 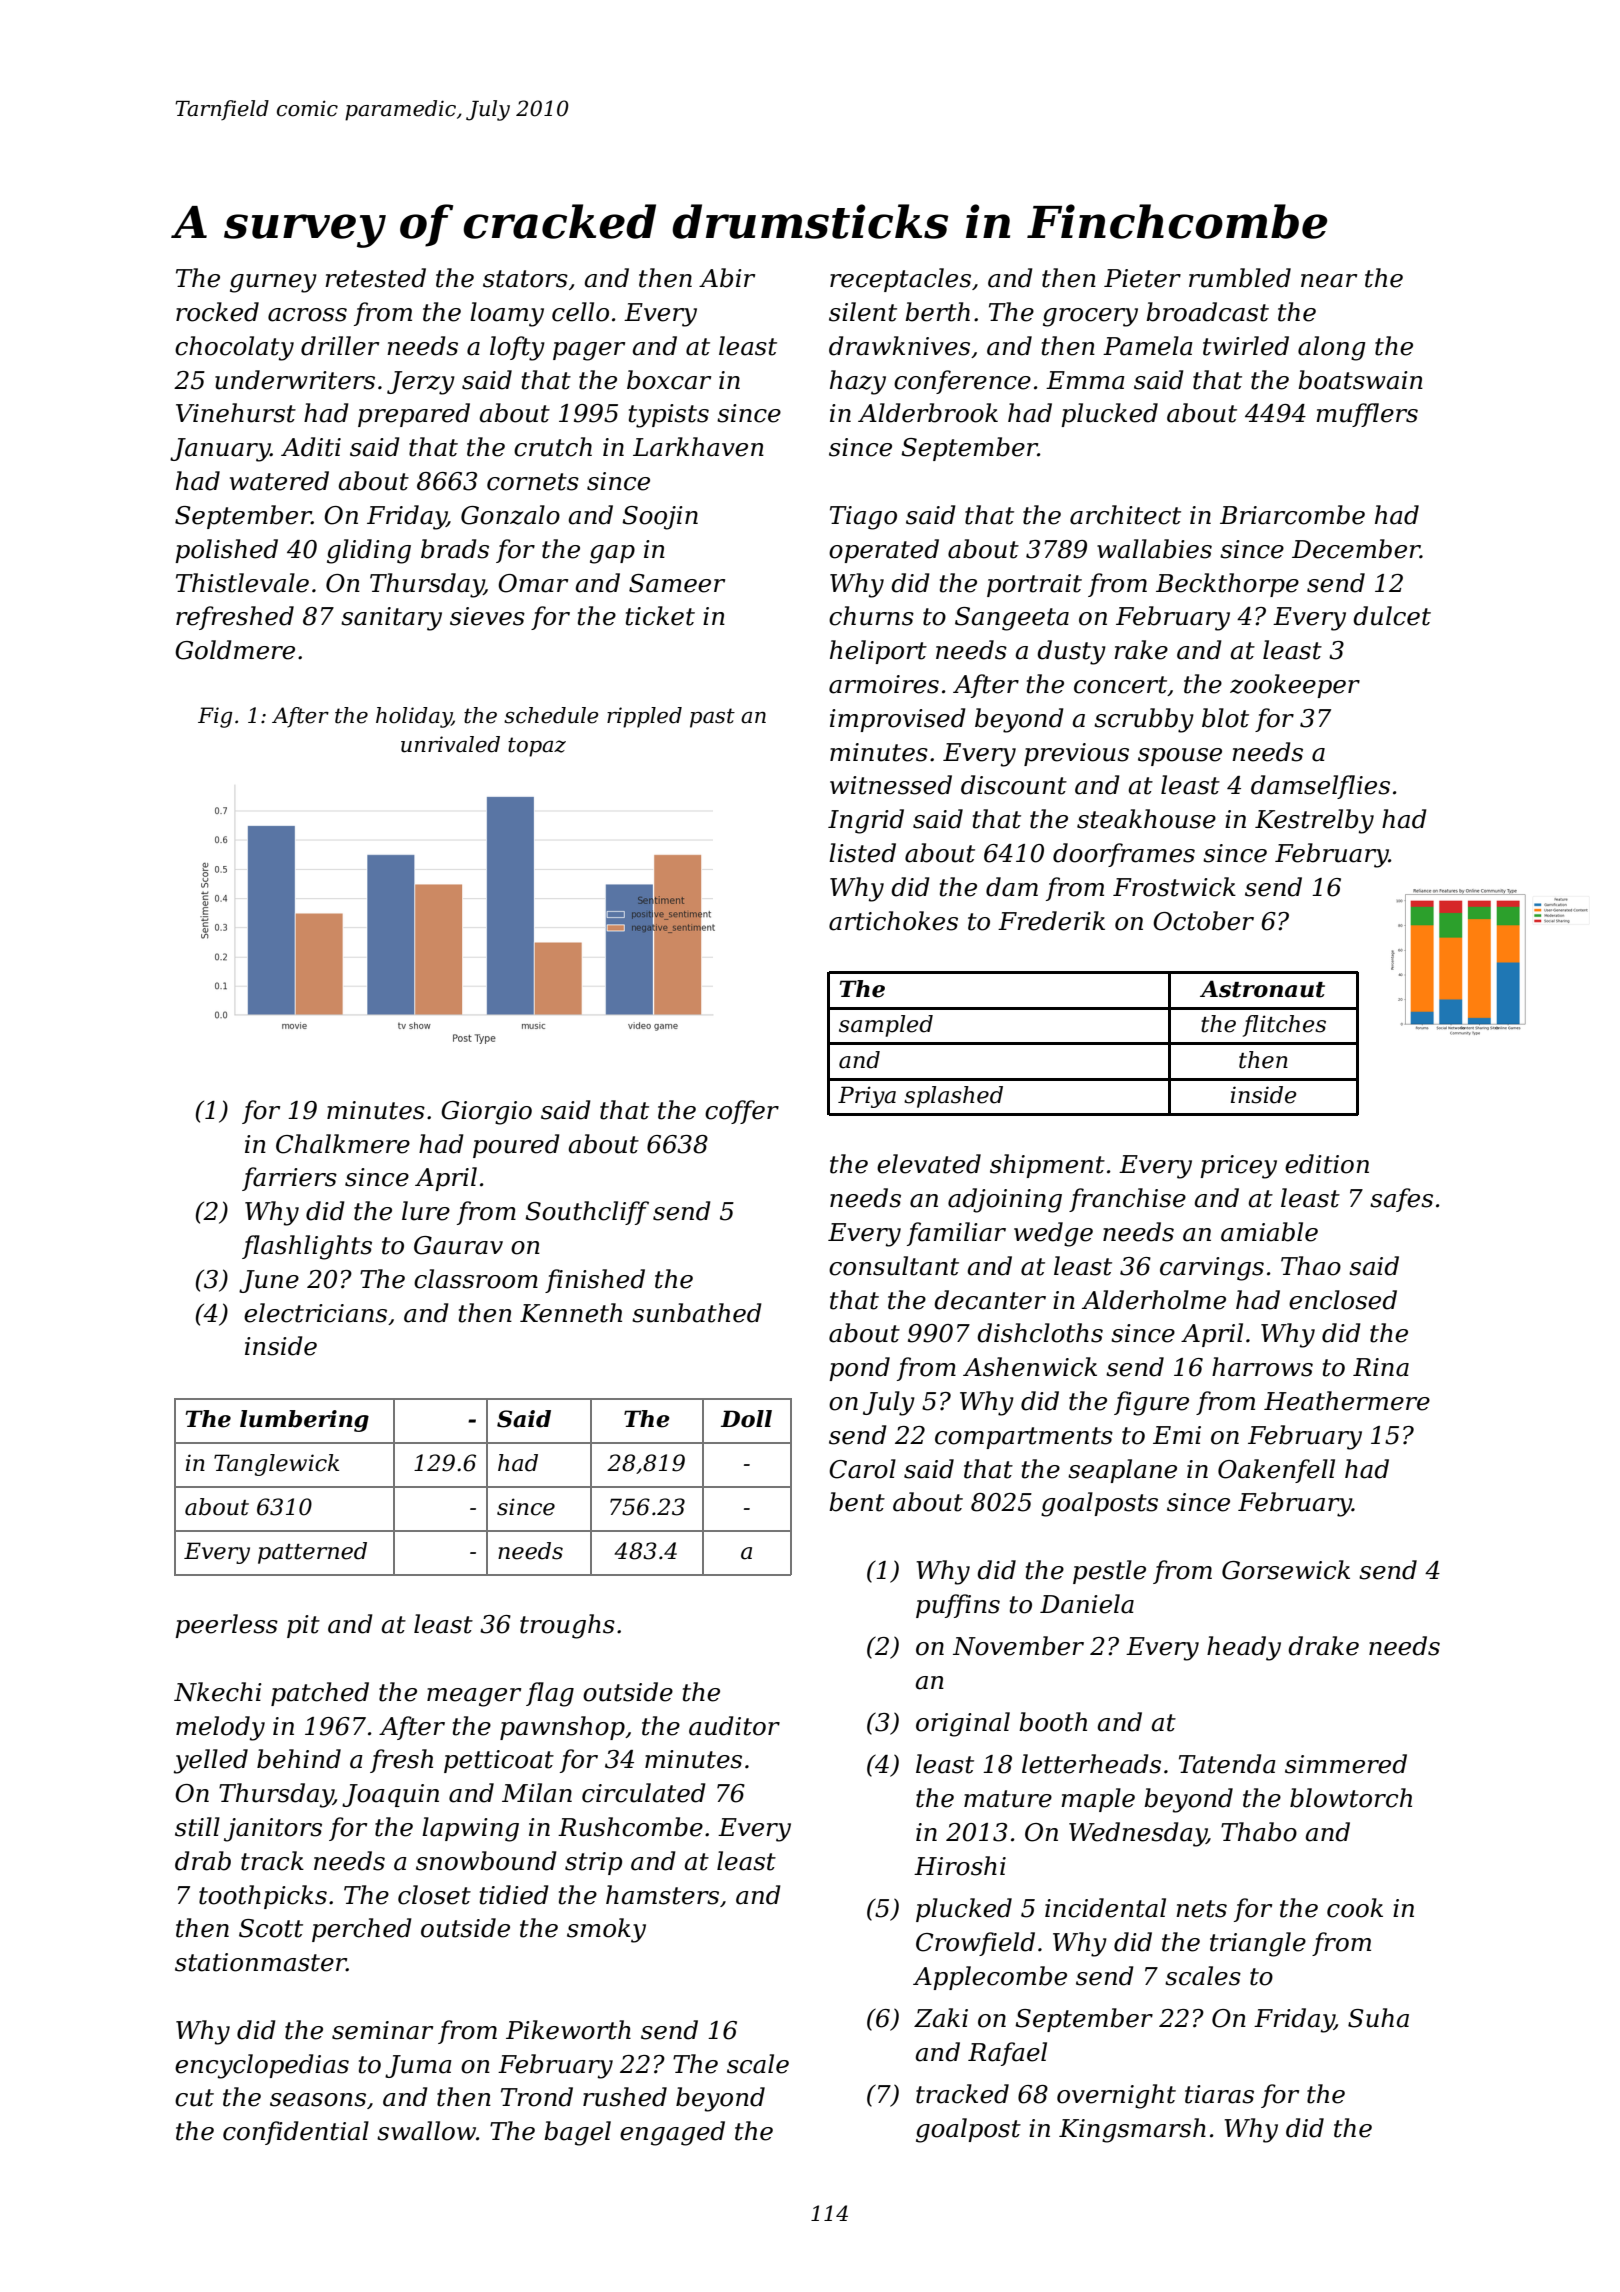 I want to click on Kestrelby, so click(x=1314, y=821).
